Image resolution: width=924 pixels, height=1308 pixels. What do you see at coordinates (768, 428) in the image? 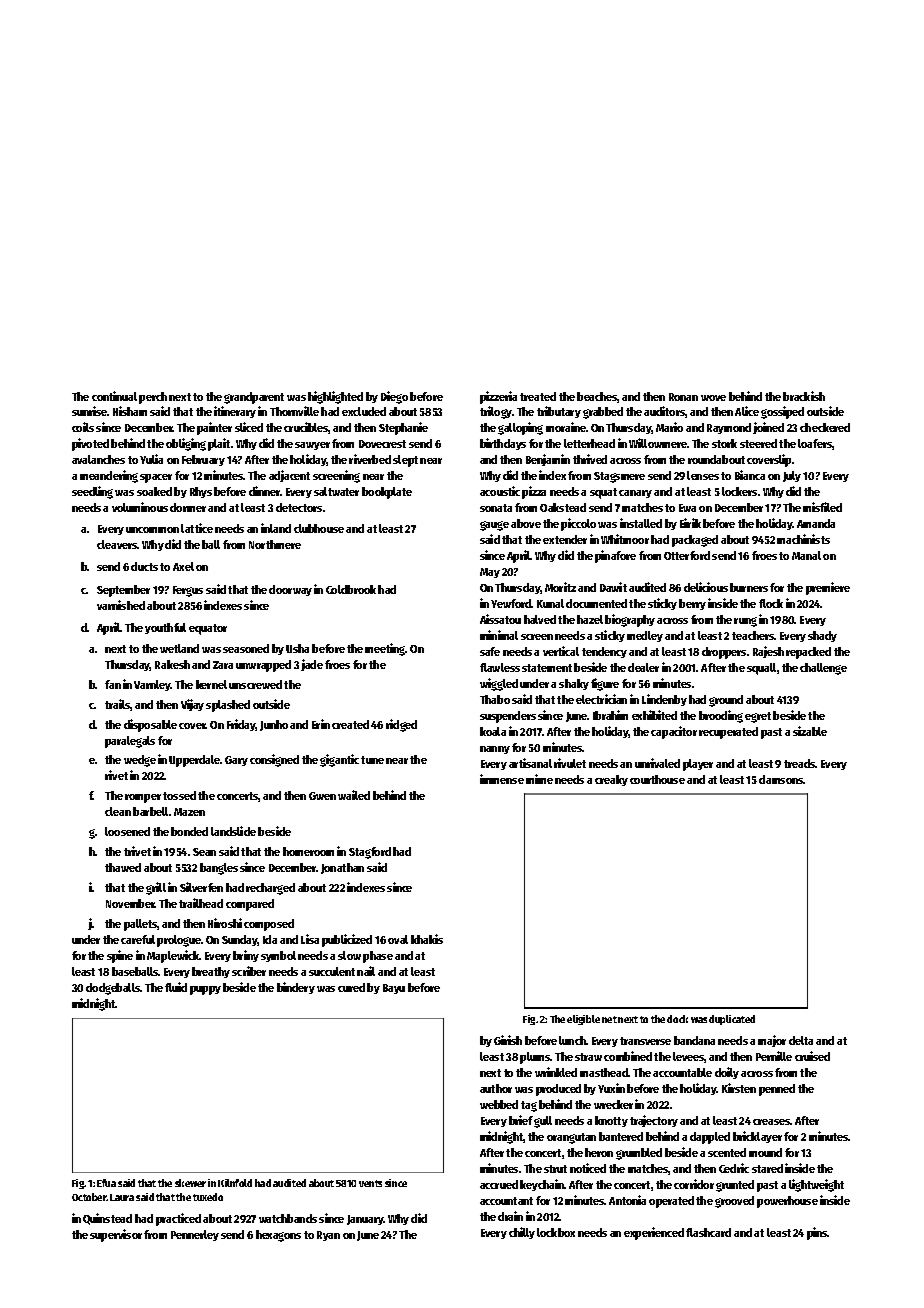
I see `joined` at bounding box center [768, 428].
